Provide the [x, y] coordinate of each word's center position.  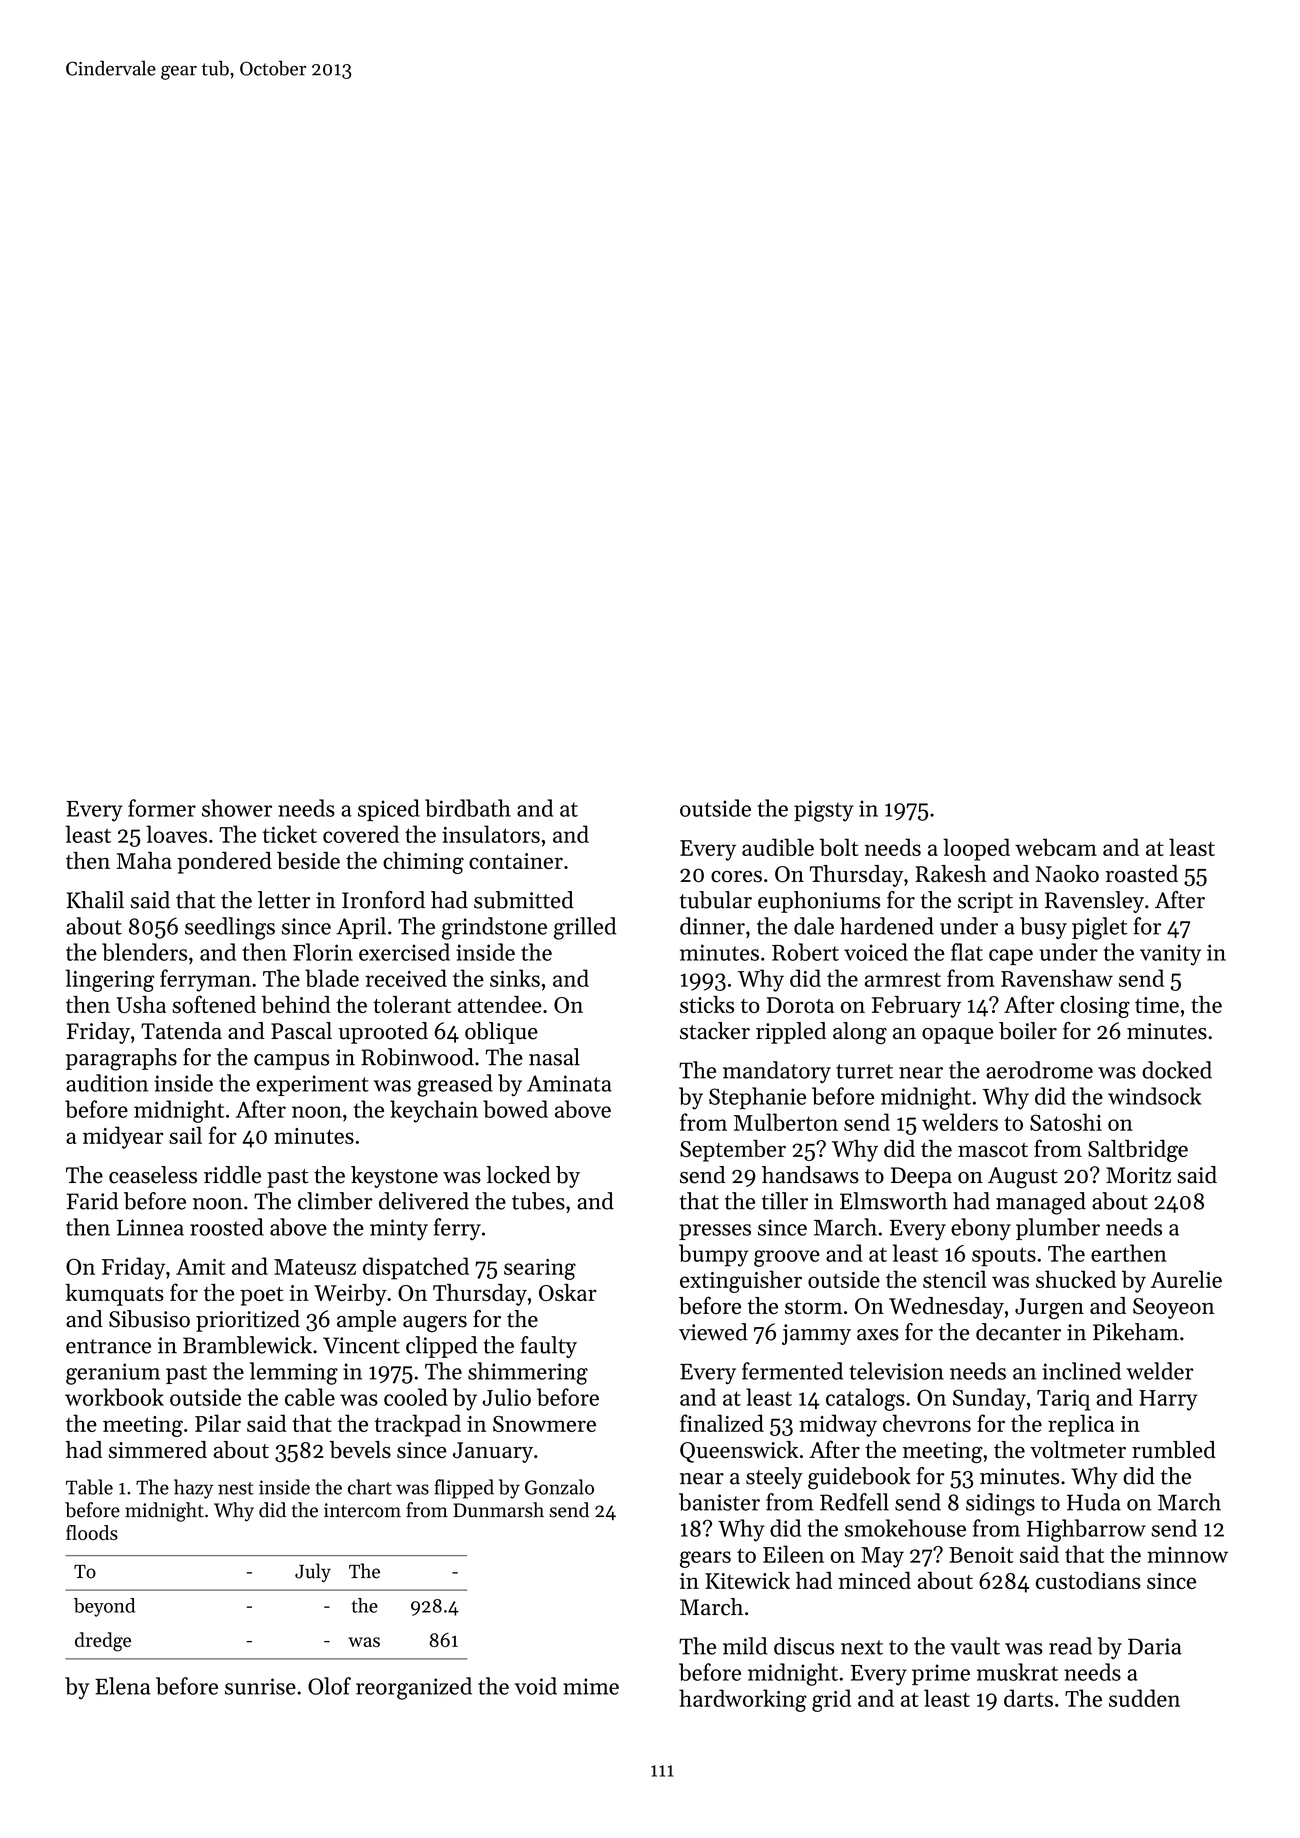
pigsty [824, 811]
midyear [123, 1137]
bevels [360, 1450]
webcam [1056, 847]
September [733, 1151]
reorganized [414, 1688]
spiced [389, 810]
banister [719, 1502]
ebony [981, 1229]
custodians [1088, 1580]
